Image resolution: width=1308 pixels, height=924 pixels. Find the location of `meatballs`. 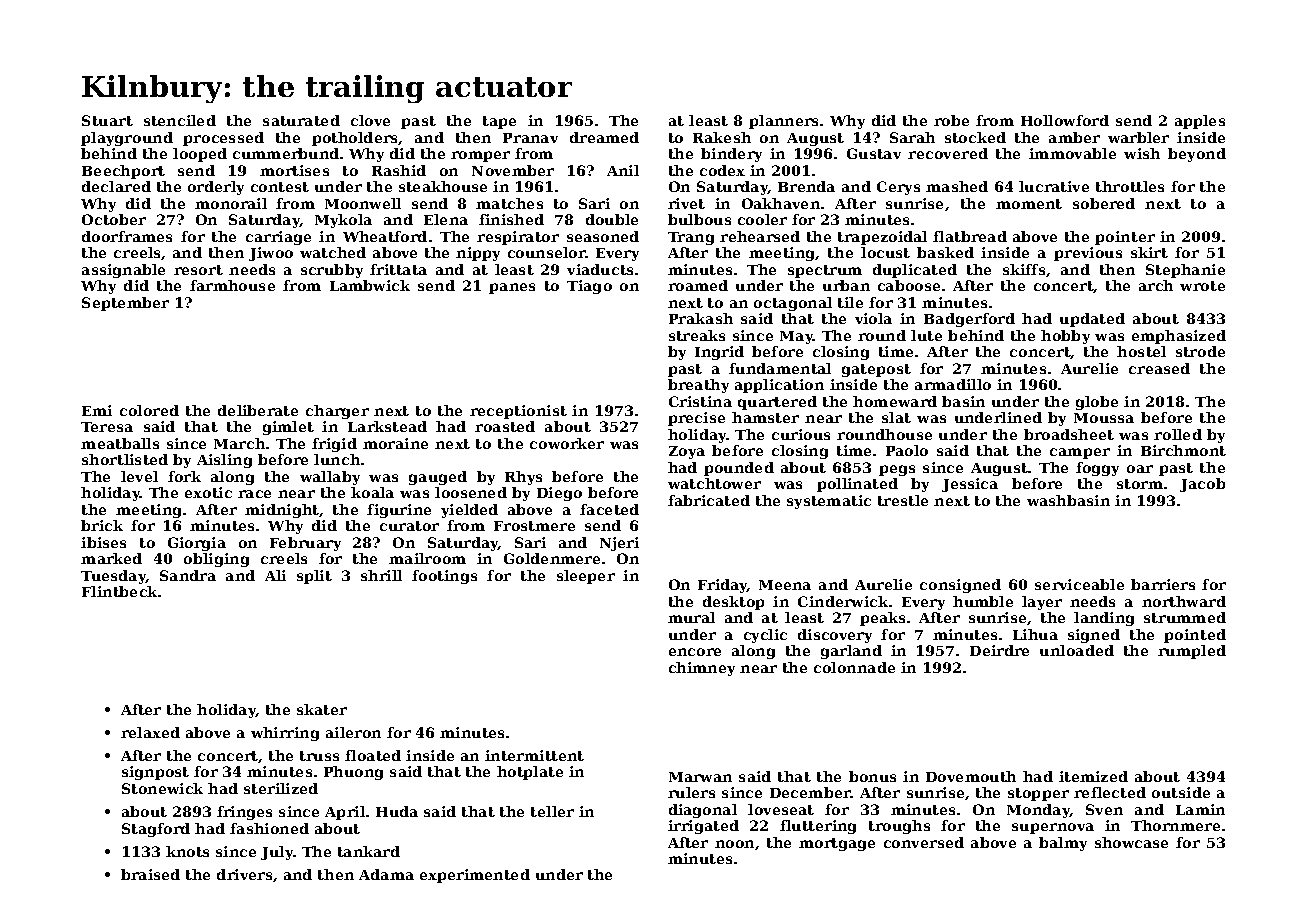

meatballs is located at coordinates (120, 443).
